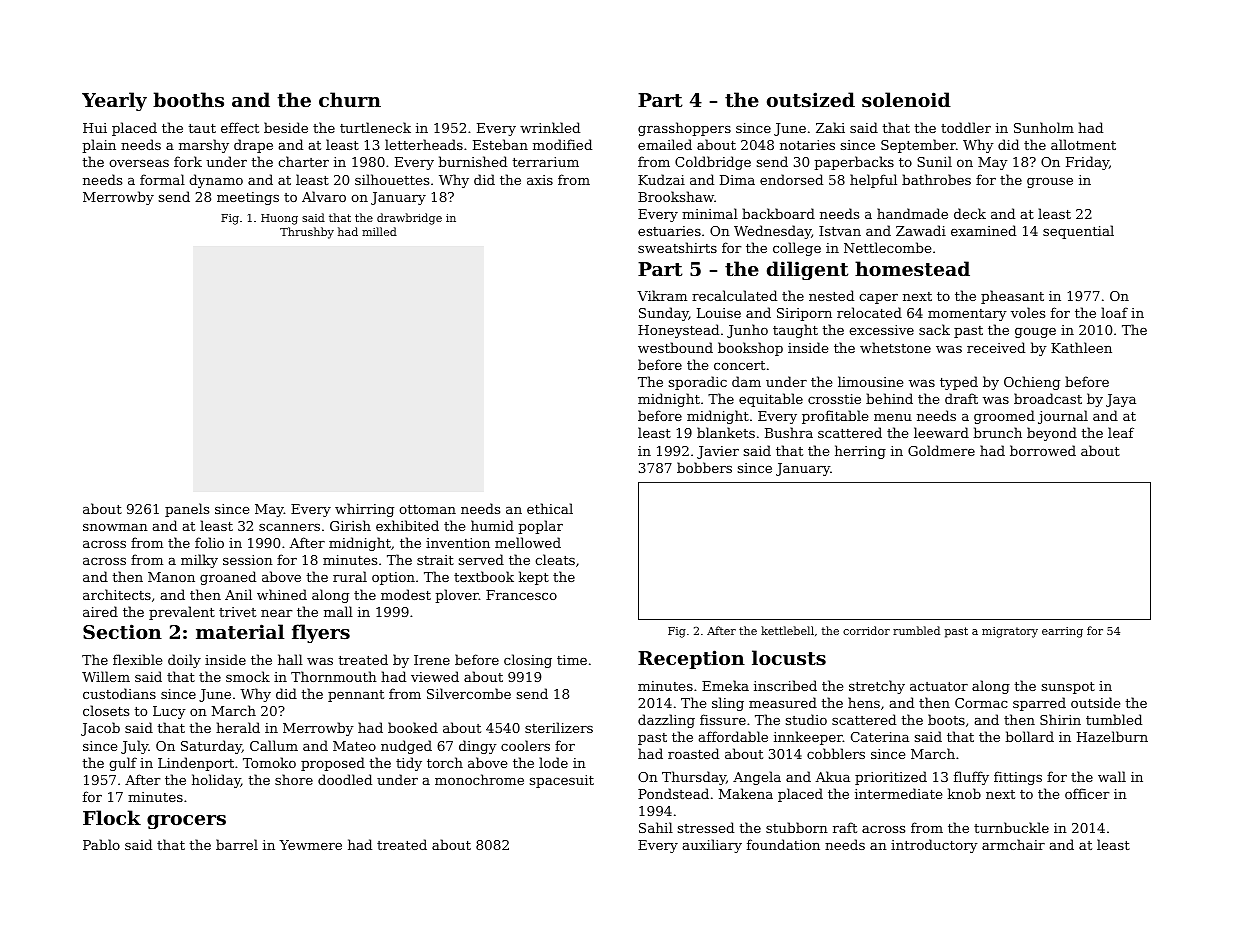 This page has width=1233, height=952. I want to click on earring, so click(1062, 632).
